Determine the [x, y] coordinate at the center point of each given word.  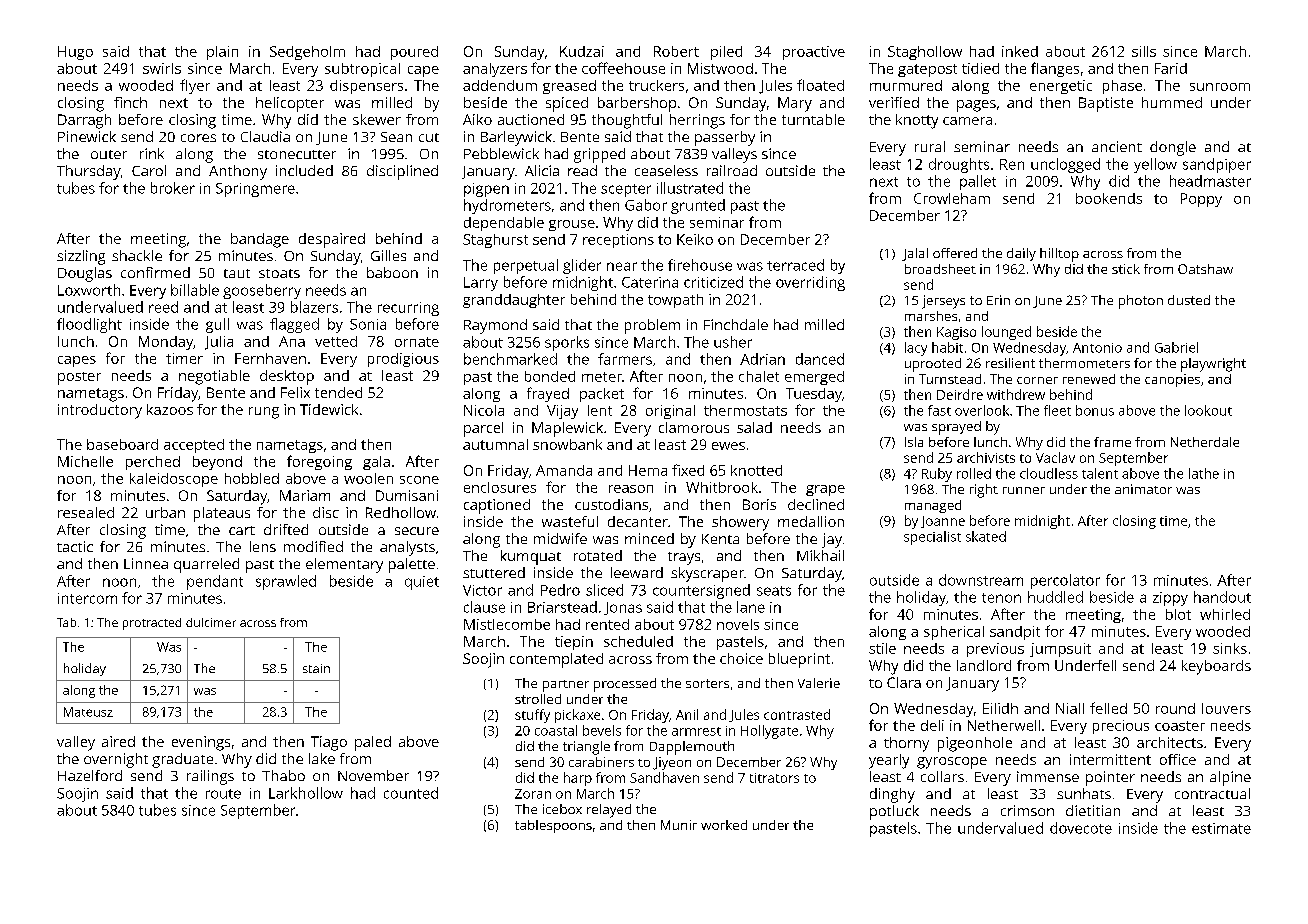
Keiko [695, 239]
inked [1020, 51]
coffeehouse [623, 68]
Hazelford [90, 775]
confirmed [155, 272]
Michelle [85, 461]
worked [724, 825]
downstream [981, 580]
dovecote [1081, 828]
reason [631, 489]
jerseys [943, 302]
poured [414, 53]
